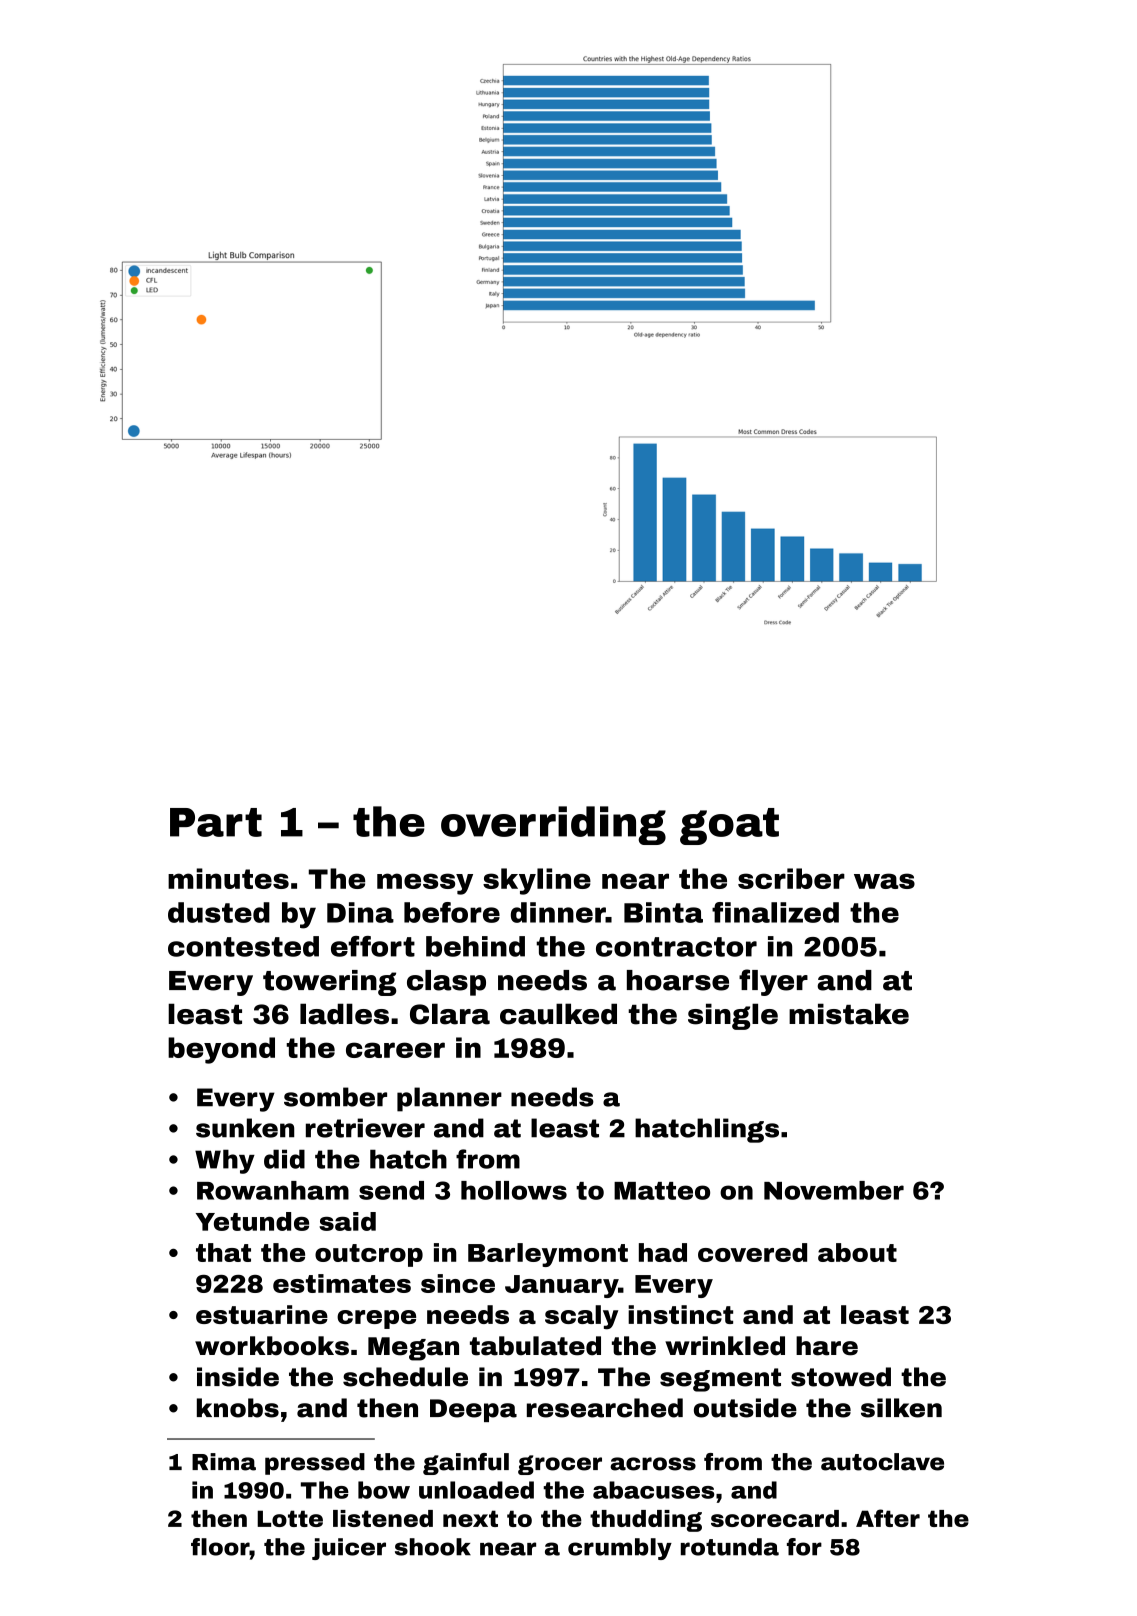  Describe the element at coordinates (662, 1191) in the screenshot. I see `Matteo` at that location.
